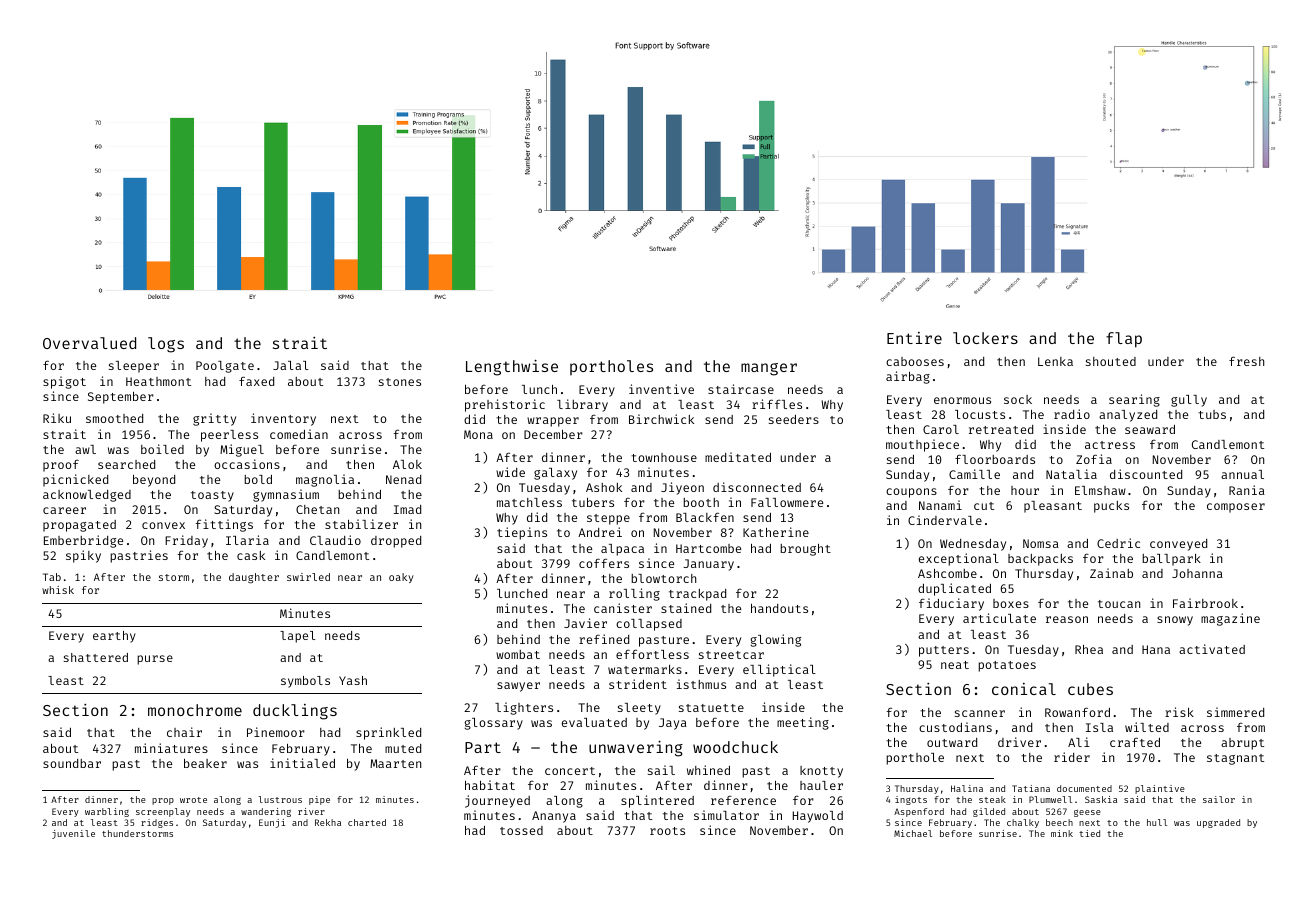 This page has height=924, width=1308. Describe the element at coordinates (959, 559) in the page. I see `exceptional` at that location.
